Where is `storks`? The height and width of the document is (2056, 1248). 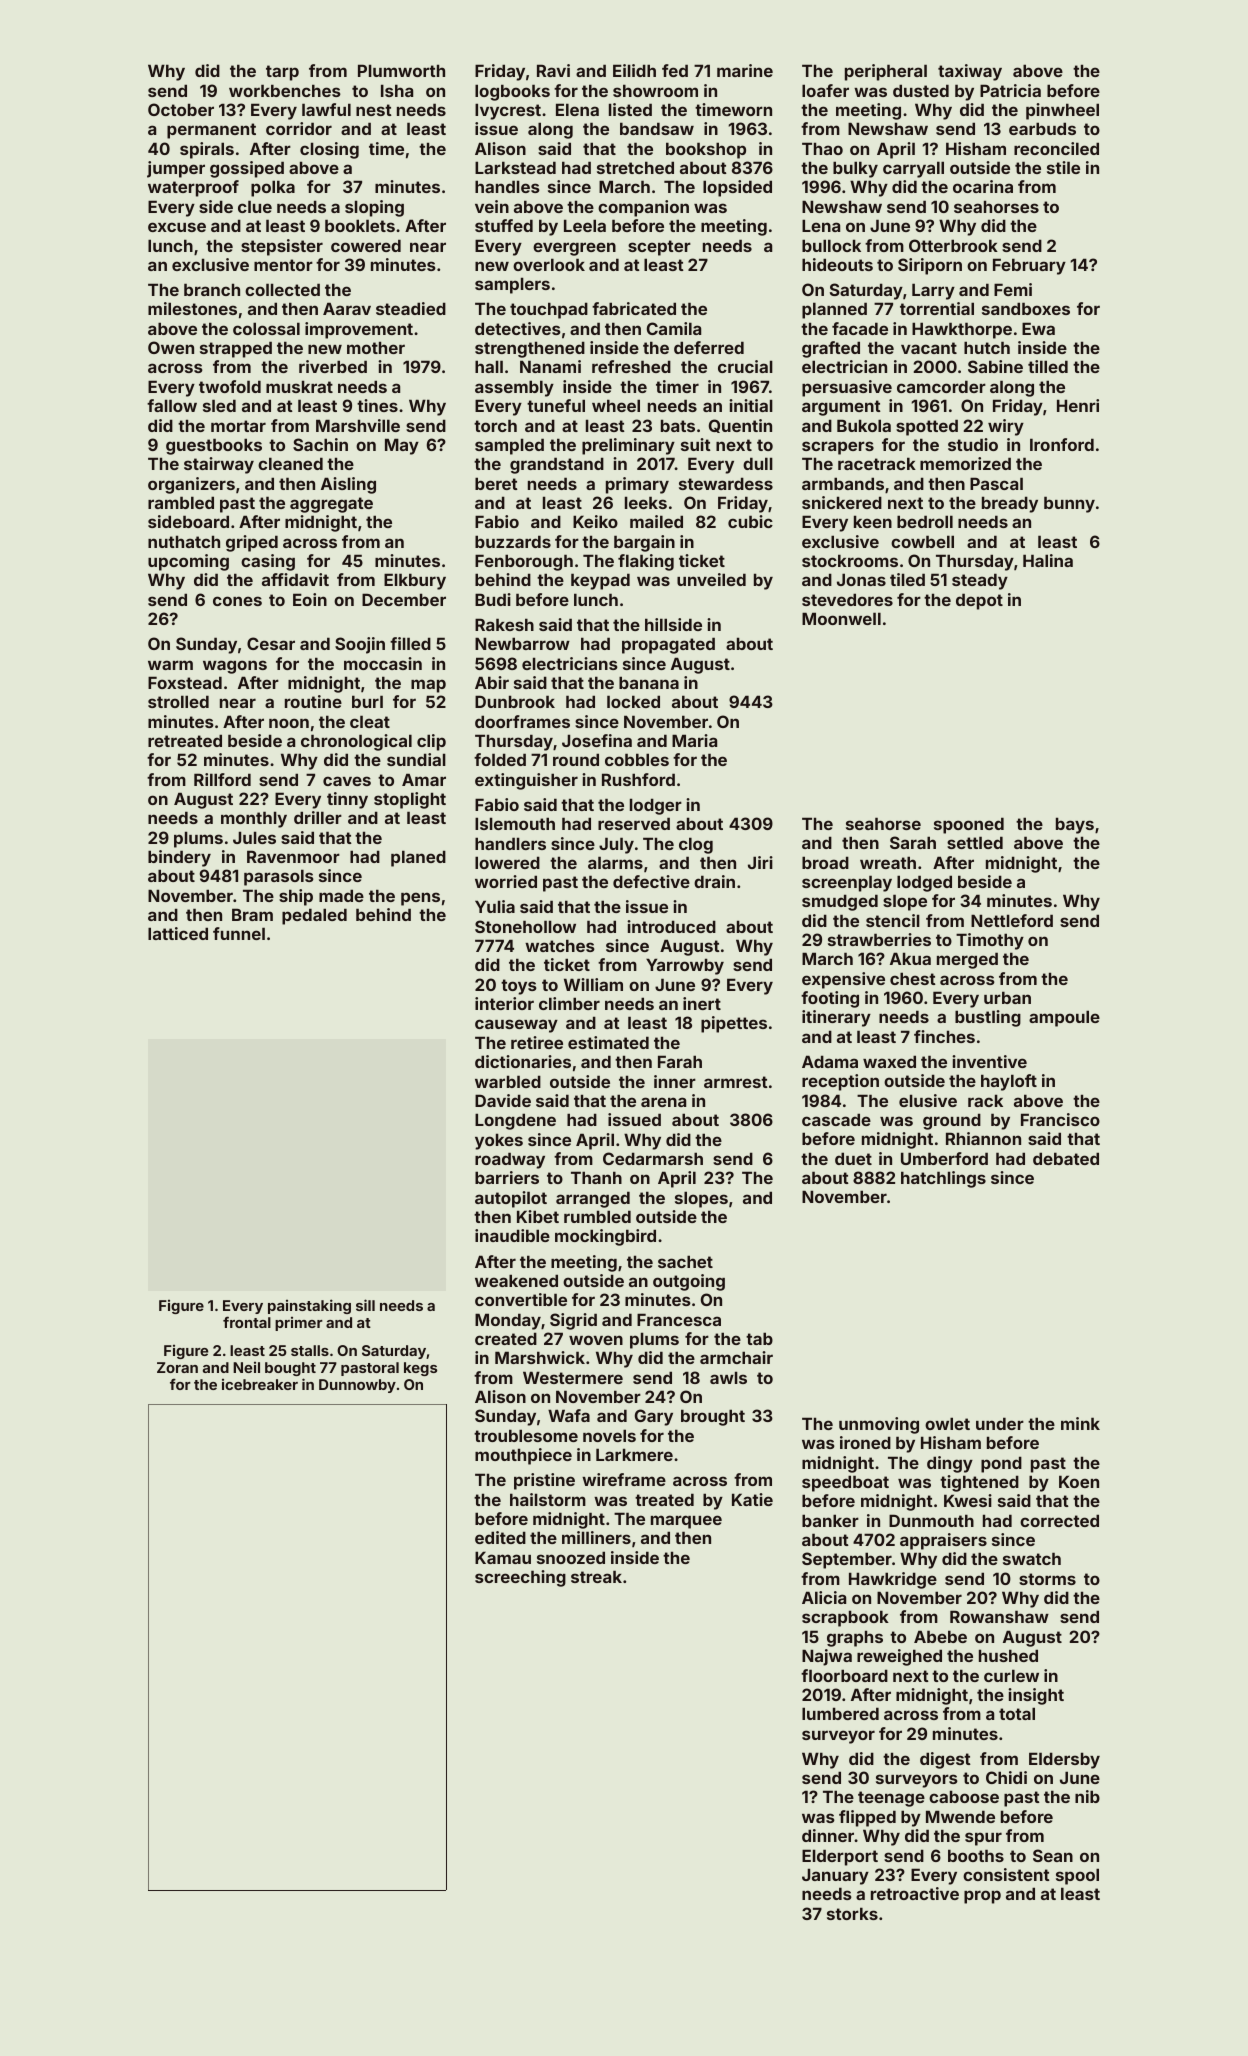
storks is located at coordinates (852, 1913).
